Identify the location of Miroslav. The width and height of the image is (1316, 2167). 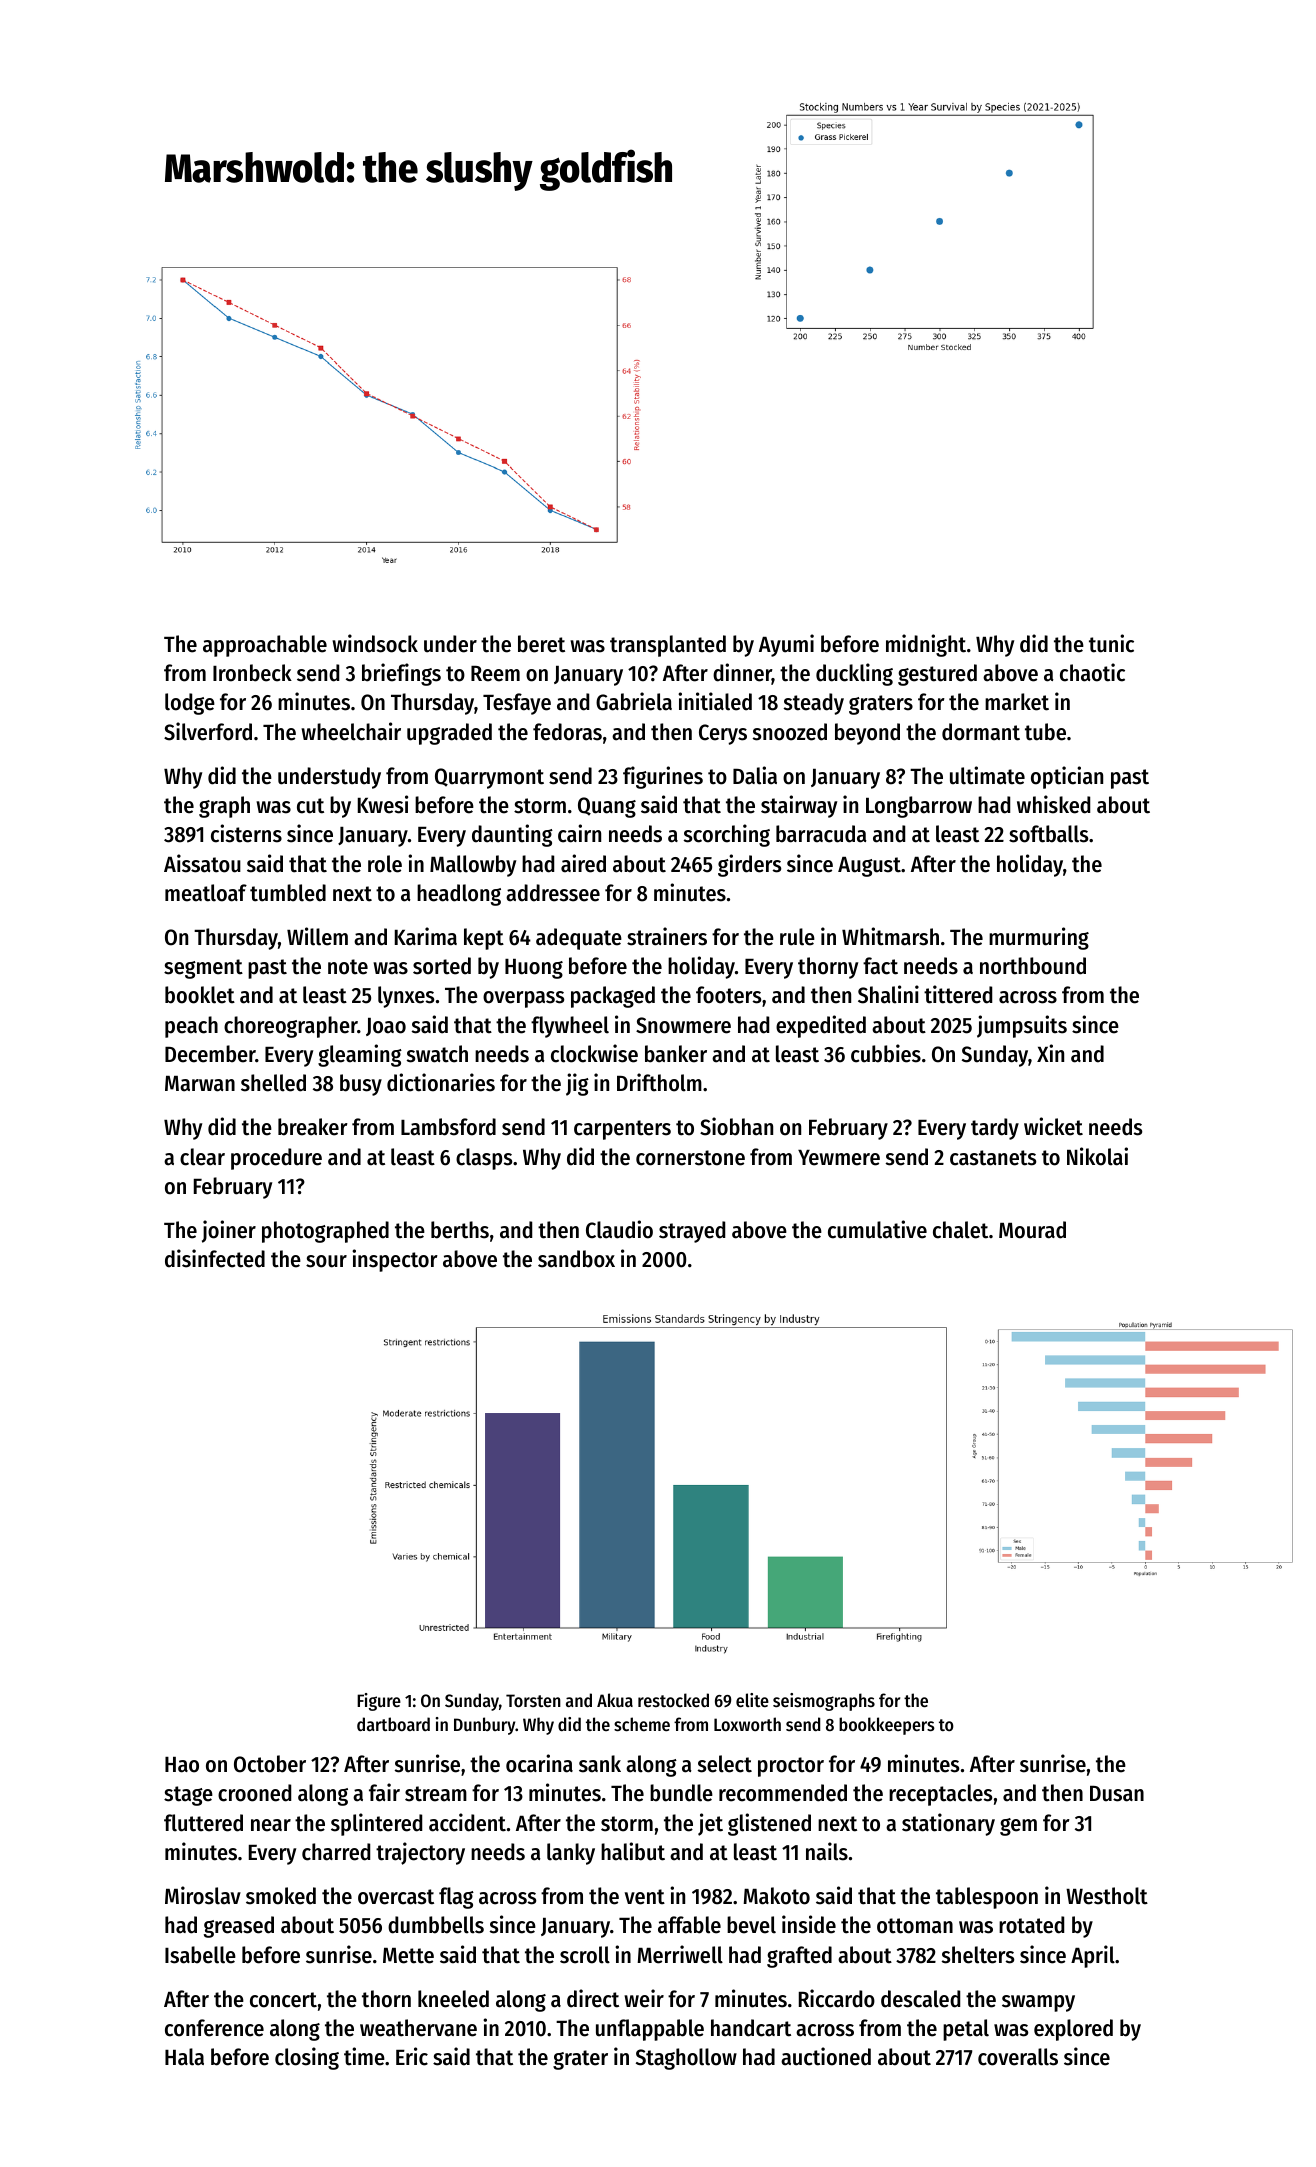
(203, 1895).
